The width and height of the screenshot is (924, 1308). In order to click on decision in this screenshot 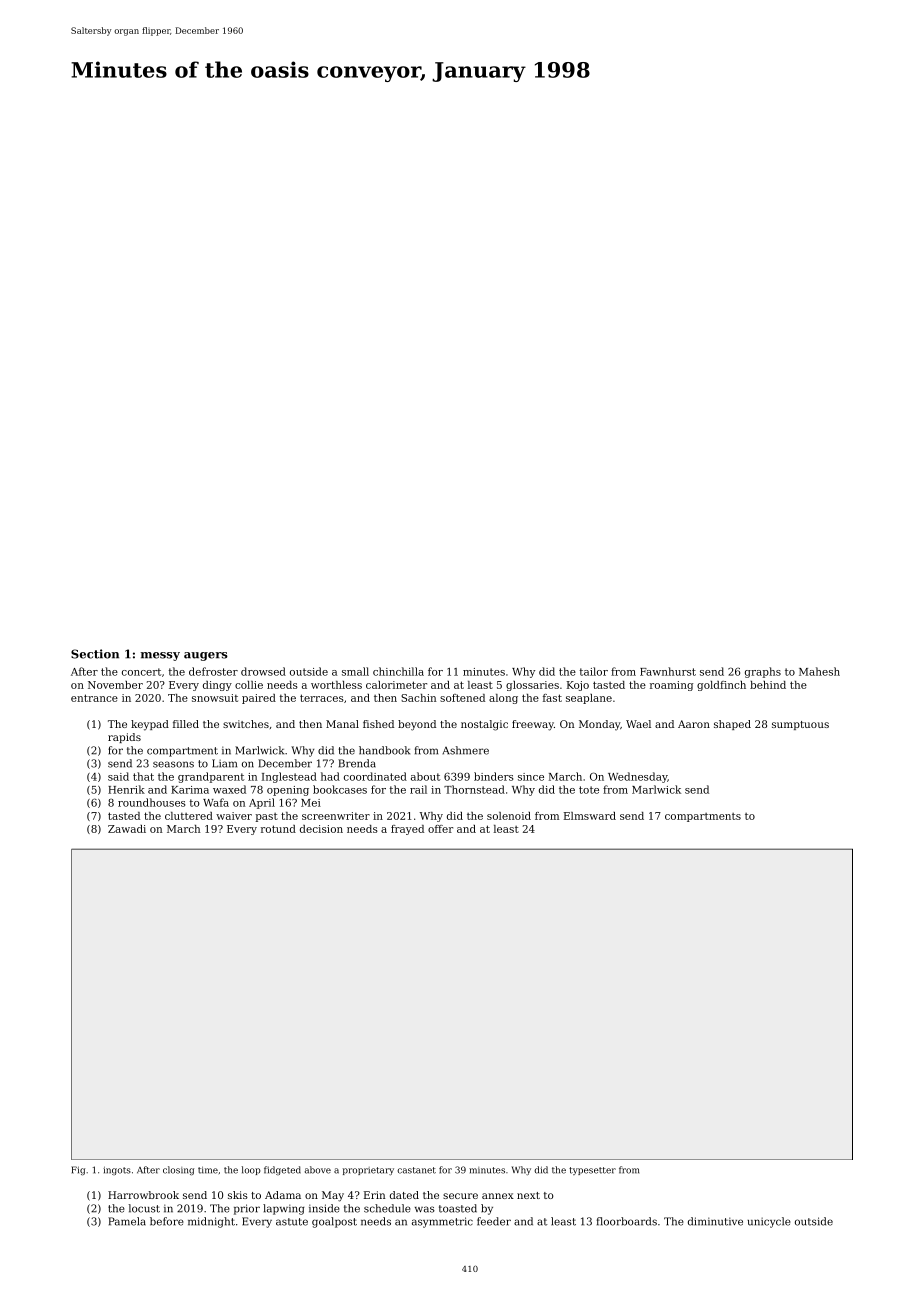, I will do `click(321, 829)`.
